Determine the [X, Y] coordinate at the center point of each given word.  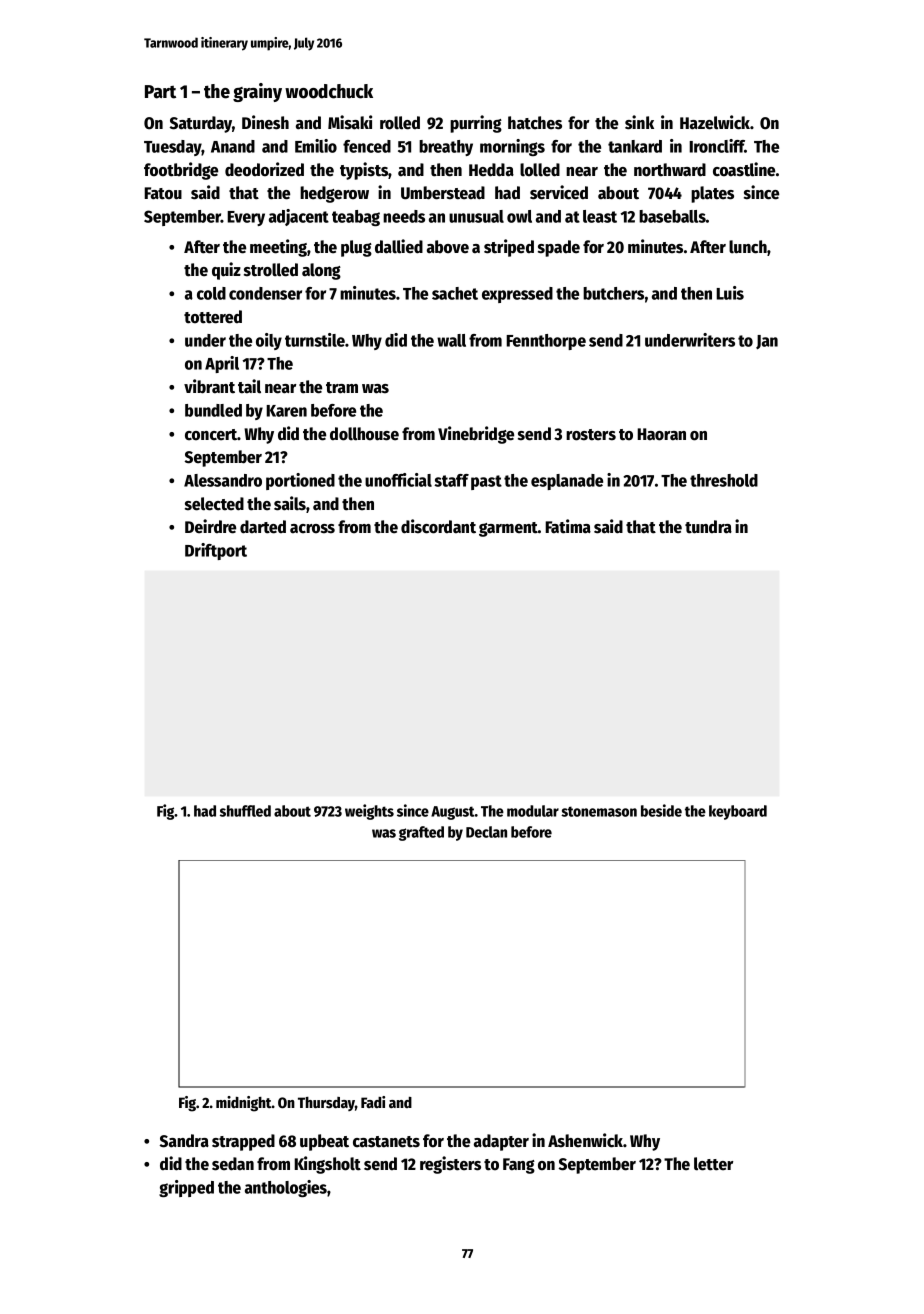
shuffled [245, 811]
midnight [244, 1104]
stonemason [599, 811]
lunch [748, 247]
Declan [486, 832]
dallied [399, 246]
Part [160, 92]
